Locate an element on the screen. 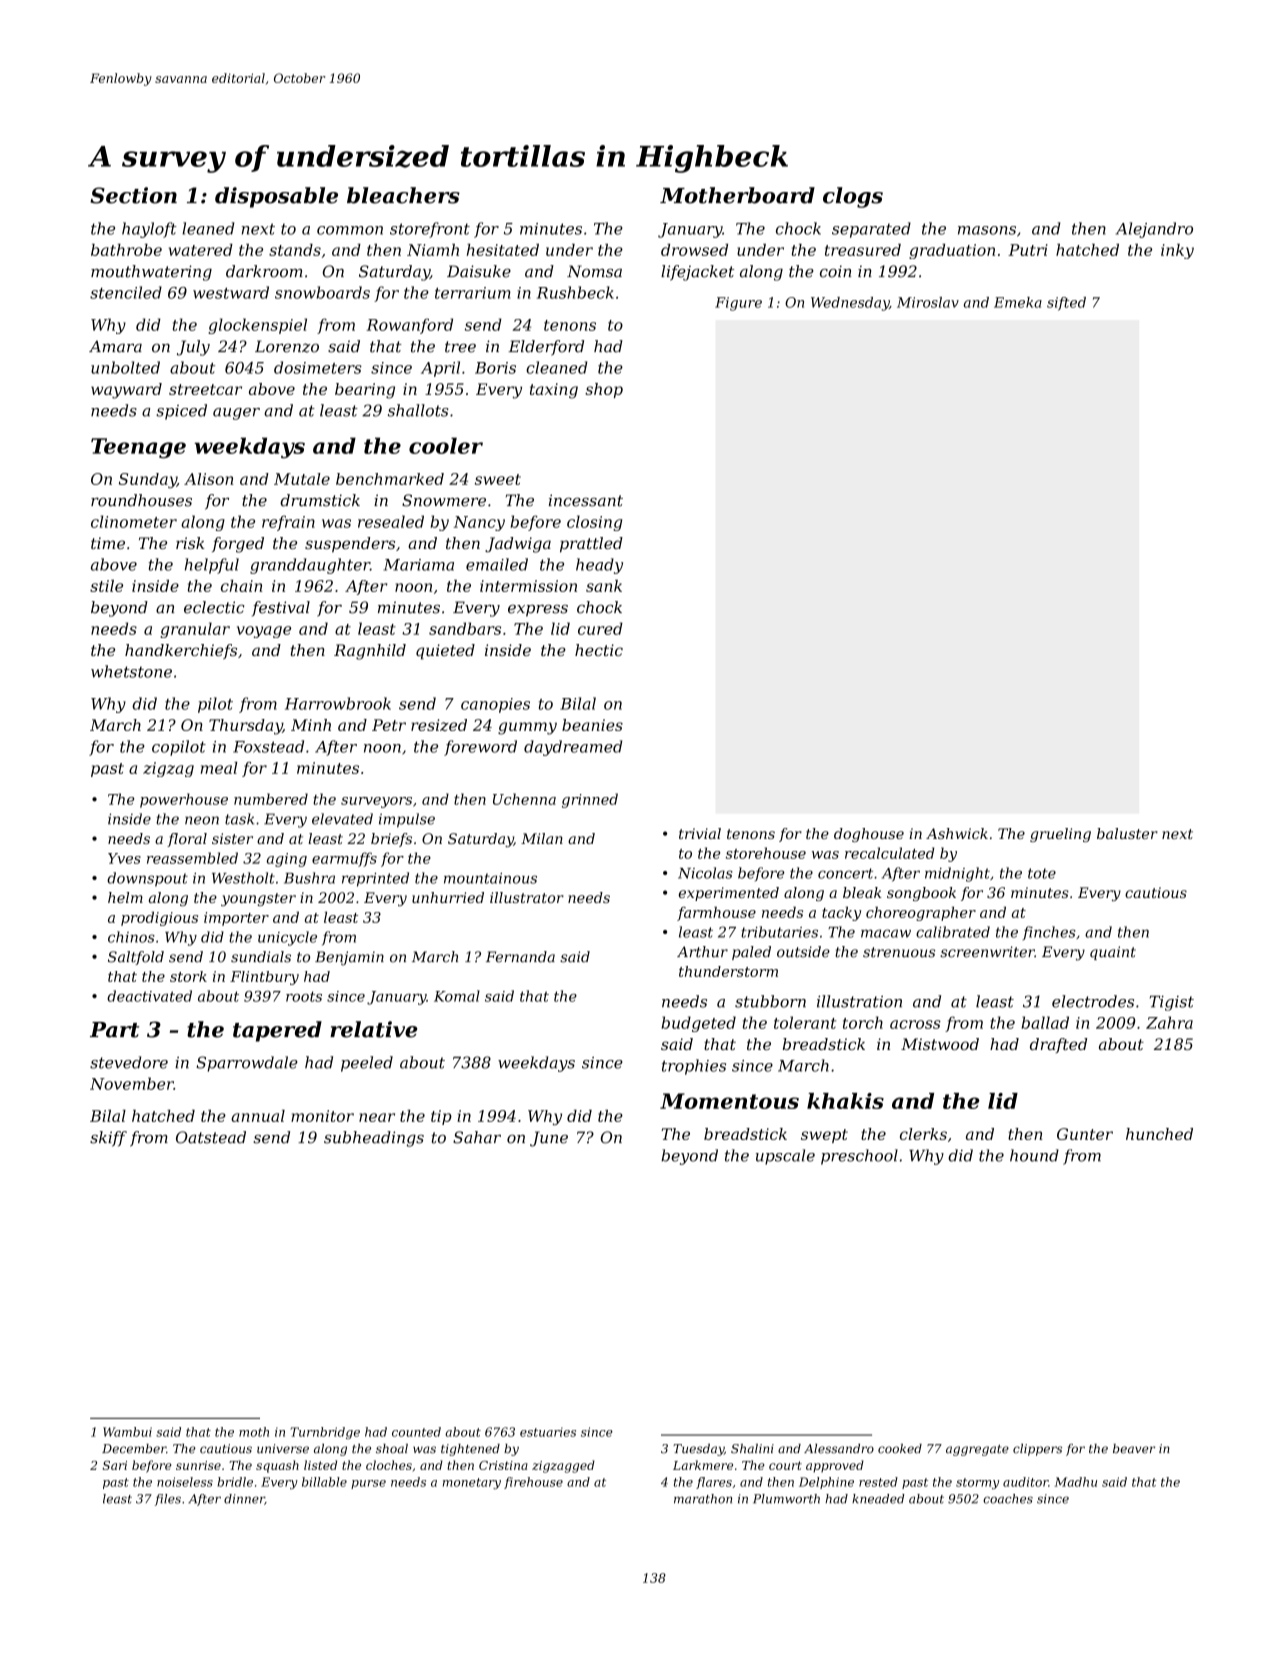 Image resolution: width=1284 pixels, height=1662 pixels. budgeted is located at coordinates (699, 1024).
